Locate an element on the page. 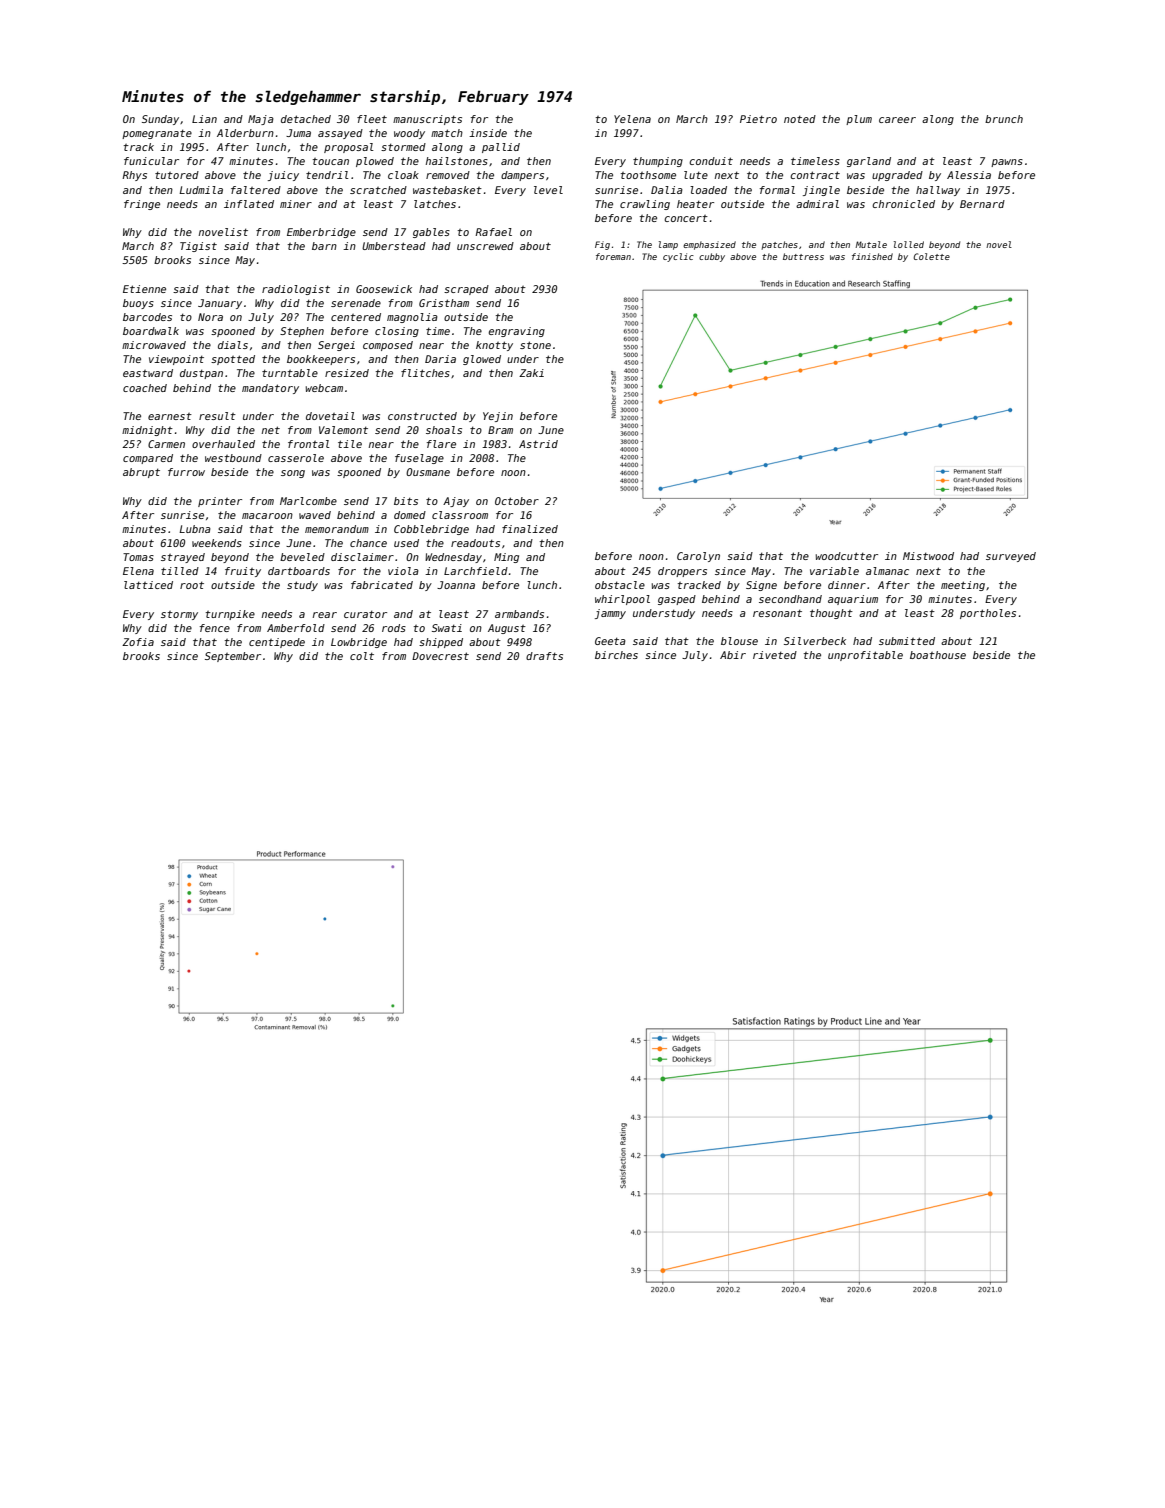 This document has height=1508, width=1165. Mistwood is located at coordinates (928, 556).
